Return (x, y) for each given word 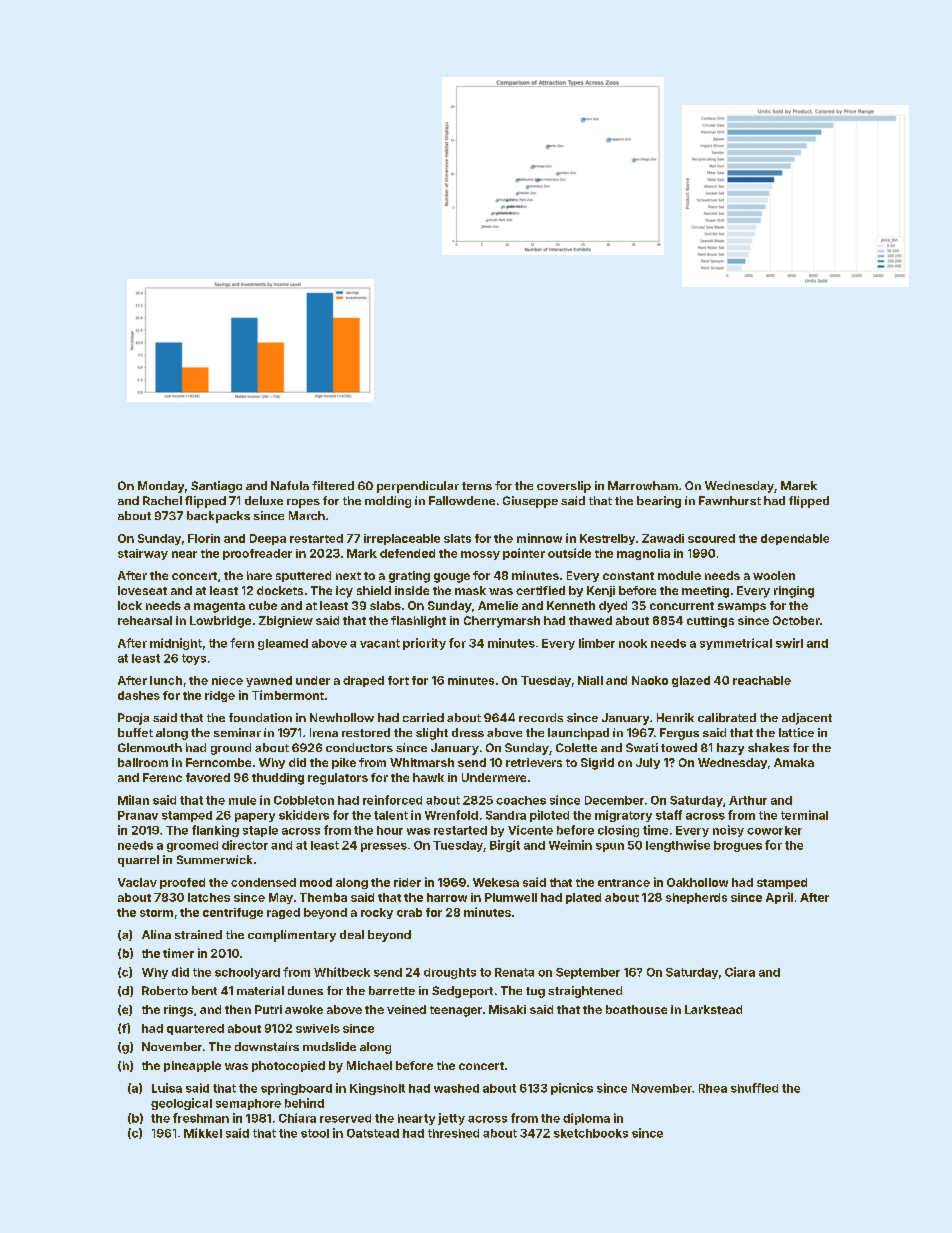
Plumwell (511, 897)
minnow (539, 538)
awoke (304, 1009)
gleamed (283, 644)
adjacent (807, 719)
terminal (804, 815)
